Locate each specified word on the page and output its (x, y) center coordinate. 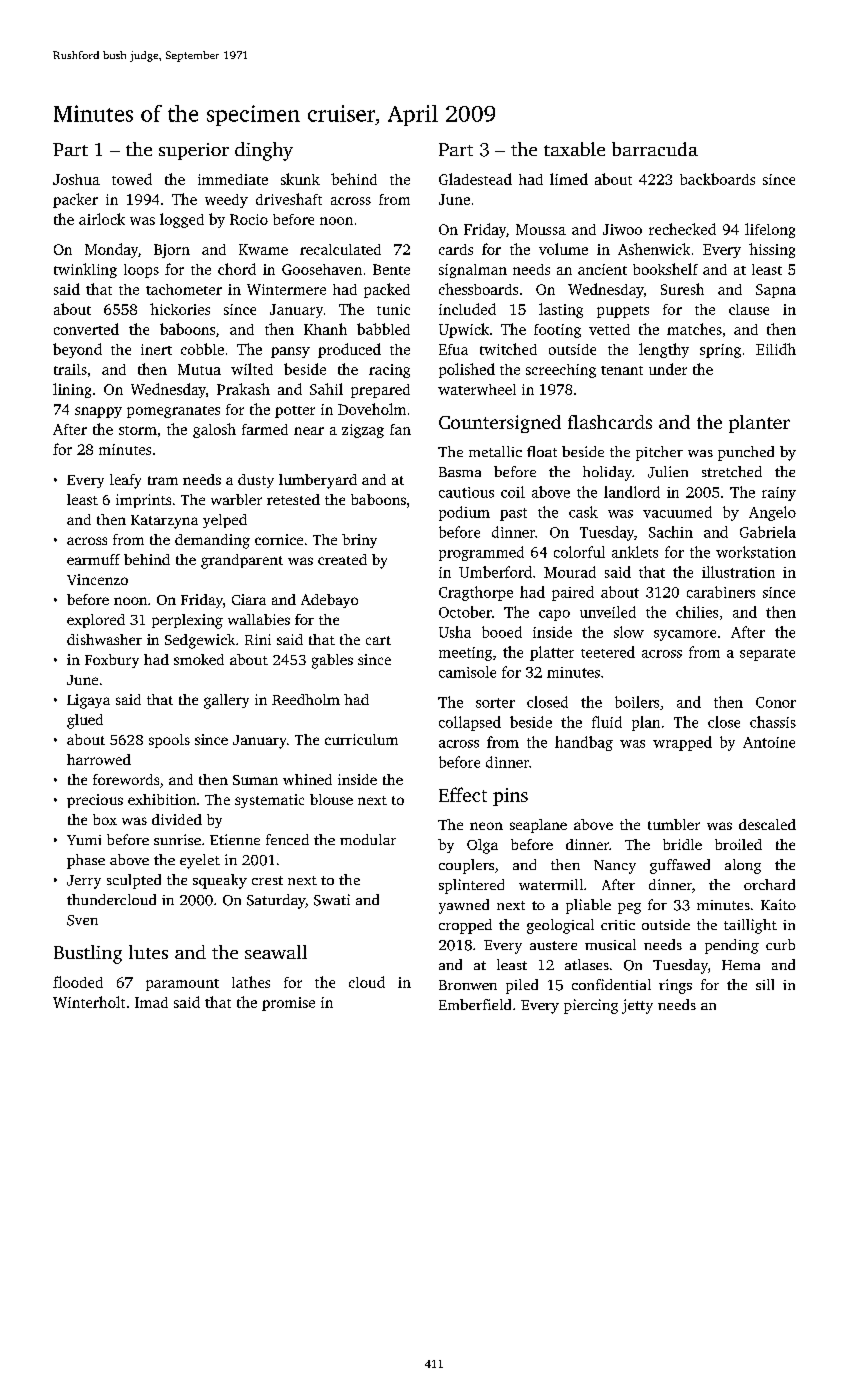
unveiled (608, 612)
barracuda (655, 149)
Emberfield (475, 1004)
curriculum (361, 739)
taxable (574, 149)
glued (85, 721)
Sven (82, 920)
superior (194, 151)
